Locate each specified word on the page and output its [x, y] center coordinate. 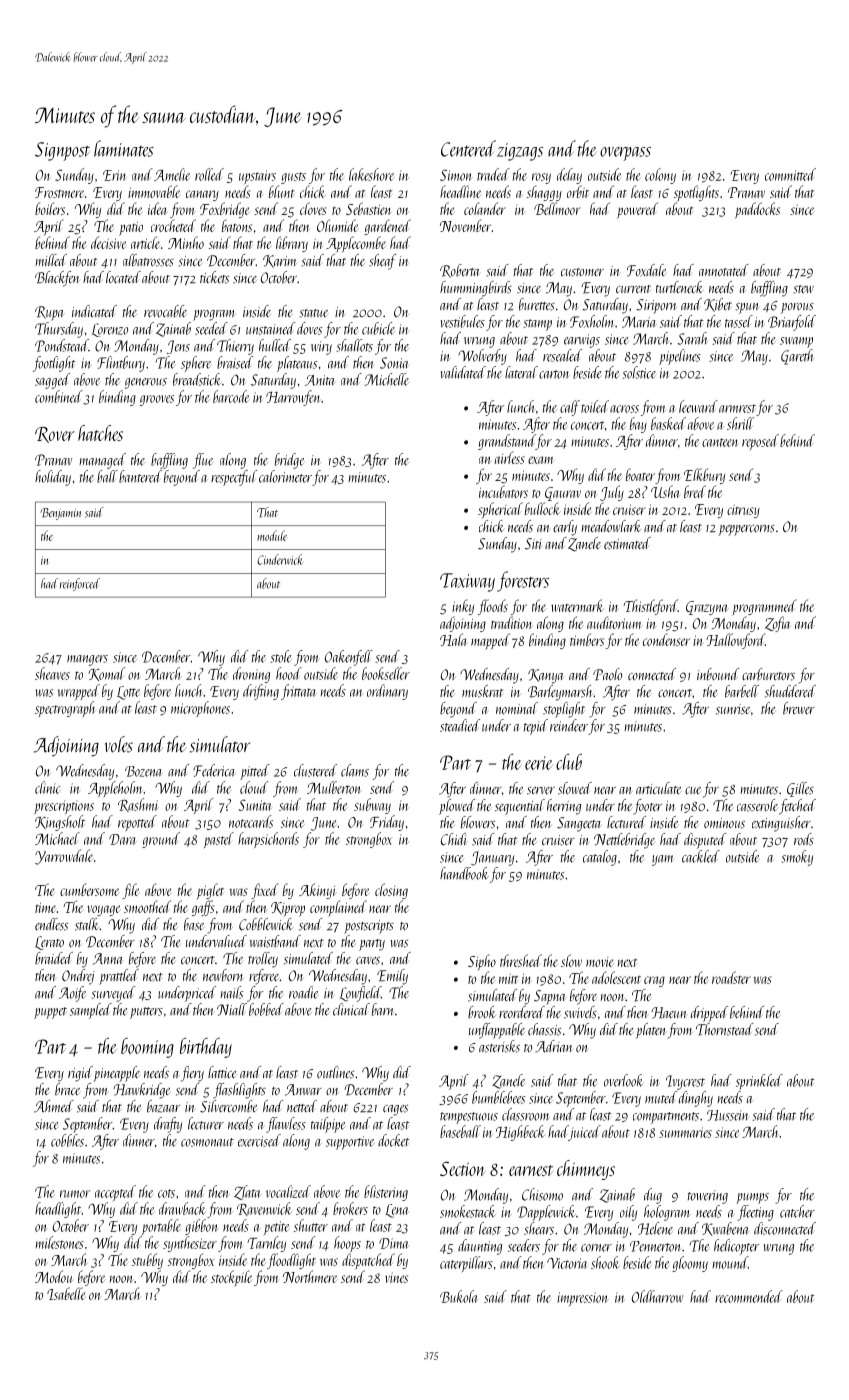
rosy [541, 178]
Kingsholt [60, 823]
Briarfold [792, 323]
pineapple [116, 1074]
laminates [124, 148]
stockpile [231, 1278]
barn [382, 1009]
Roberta [460, 271]
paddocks [757, 210]
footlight [54, 364]
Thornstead [725, 1029]
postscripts [369, 927]
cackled [701, 856]
